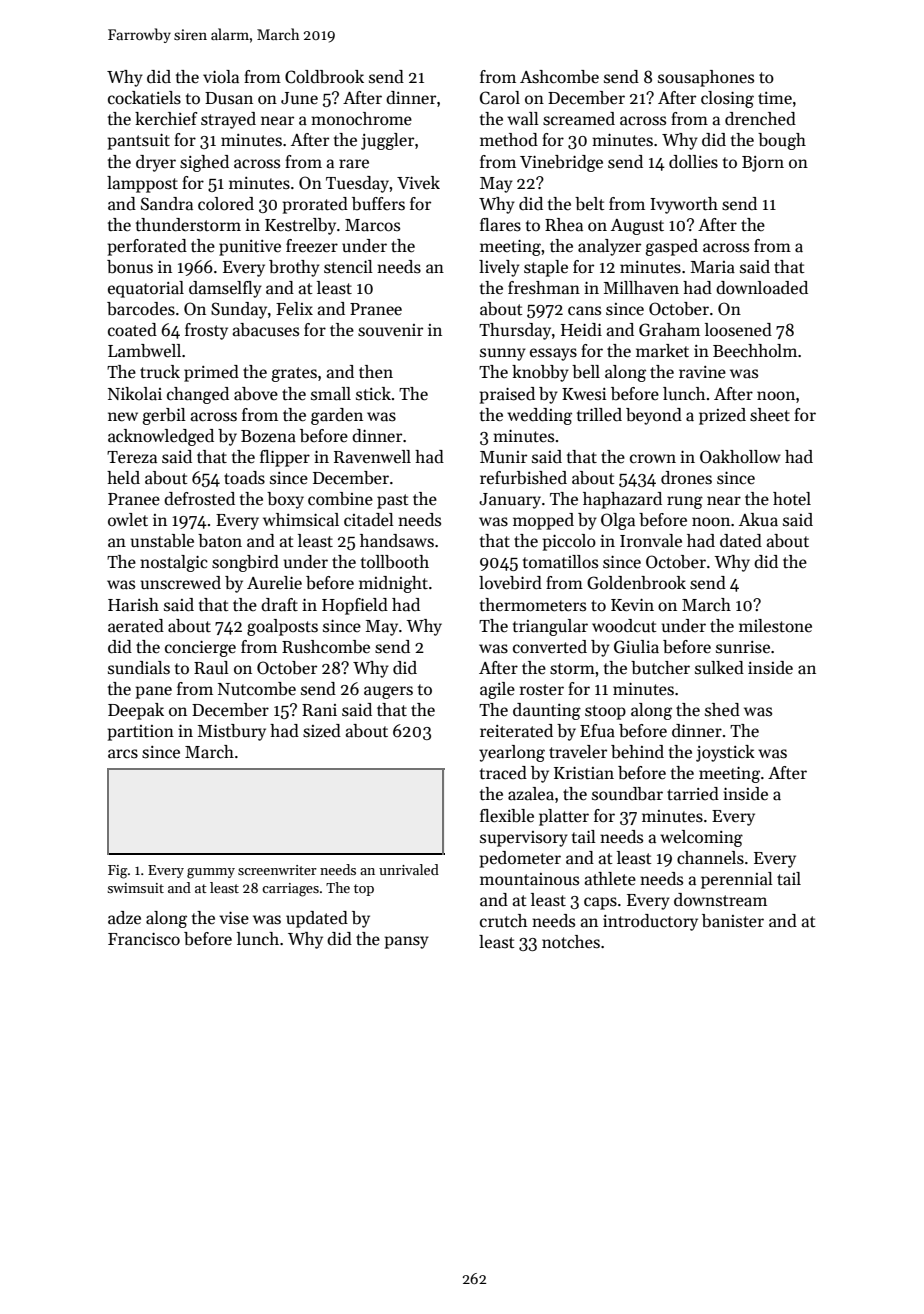  I want to click on monochrome, so click(361, 119).
